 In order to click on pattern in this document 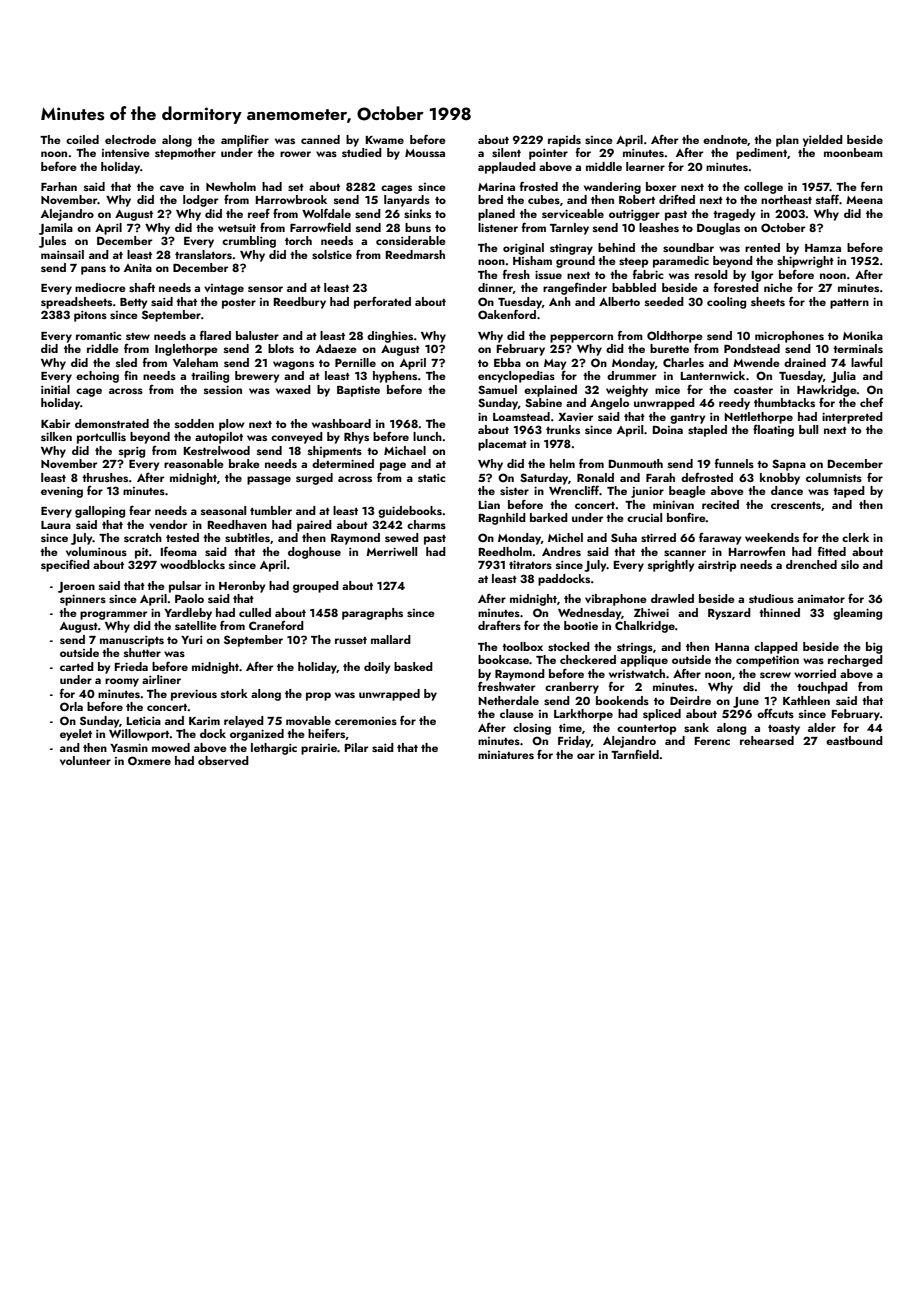, I will do `click(849, 304)`.
